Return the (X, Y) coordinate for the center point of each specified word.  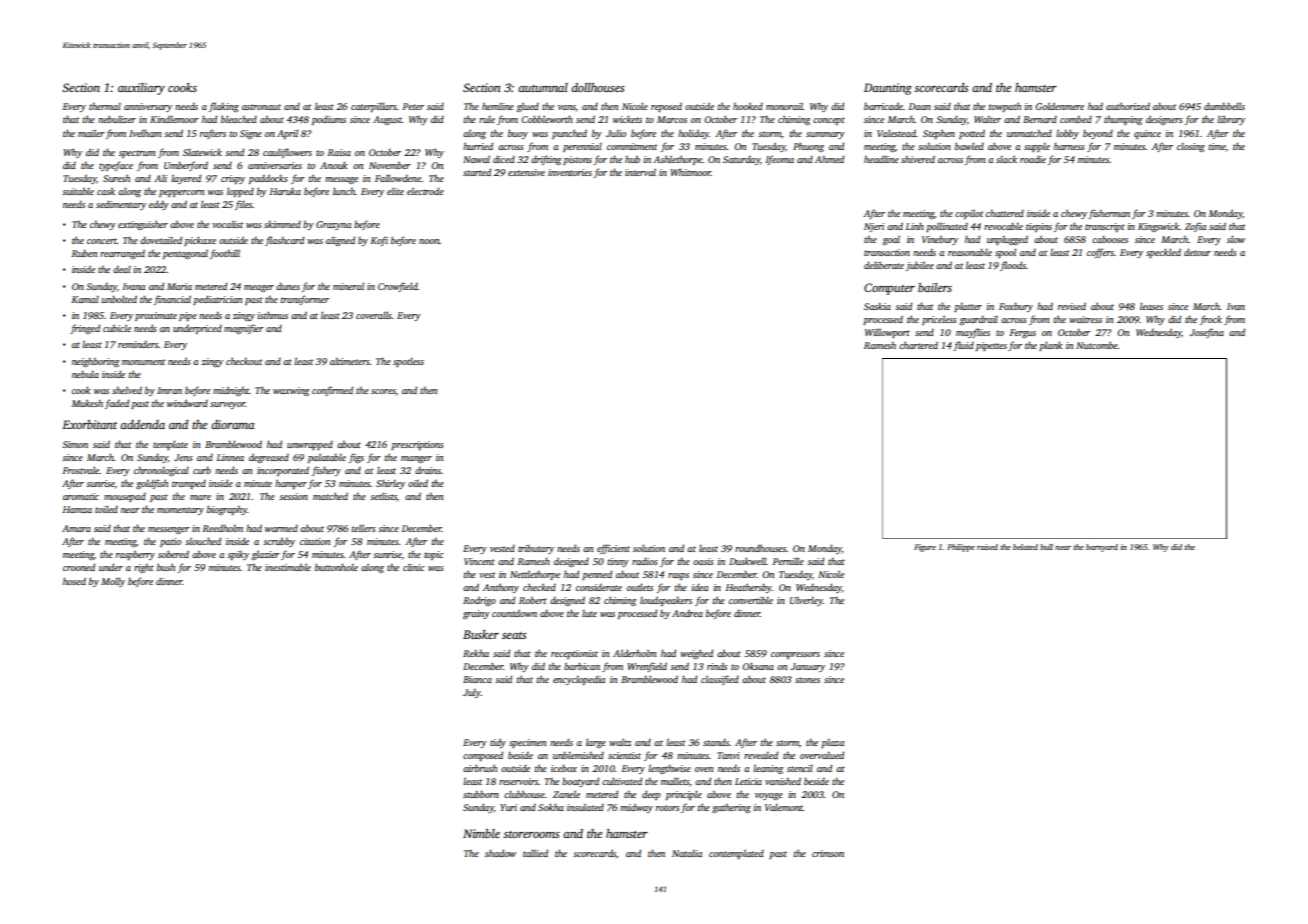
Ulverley (806, 601)
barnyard (1102, 548)
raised (987, 547)
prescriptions (417, 445)
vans (567, 107)
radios (645, 561)
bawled (969, 146)
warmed (281, 528)
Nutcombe (1097, 345)
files (244, 205)
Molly (113, 582)
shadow (500, 853)
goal (891, 240)
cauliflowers (287, 153)
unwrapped (310, 445)
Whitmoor (690, 172)
